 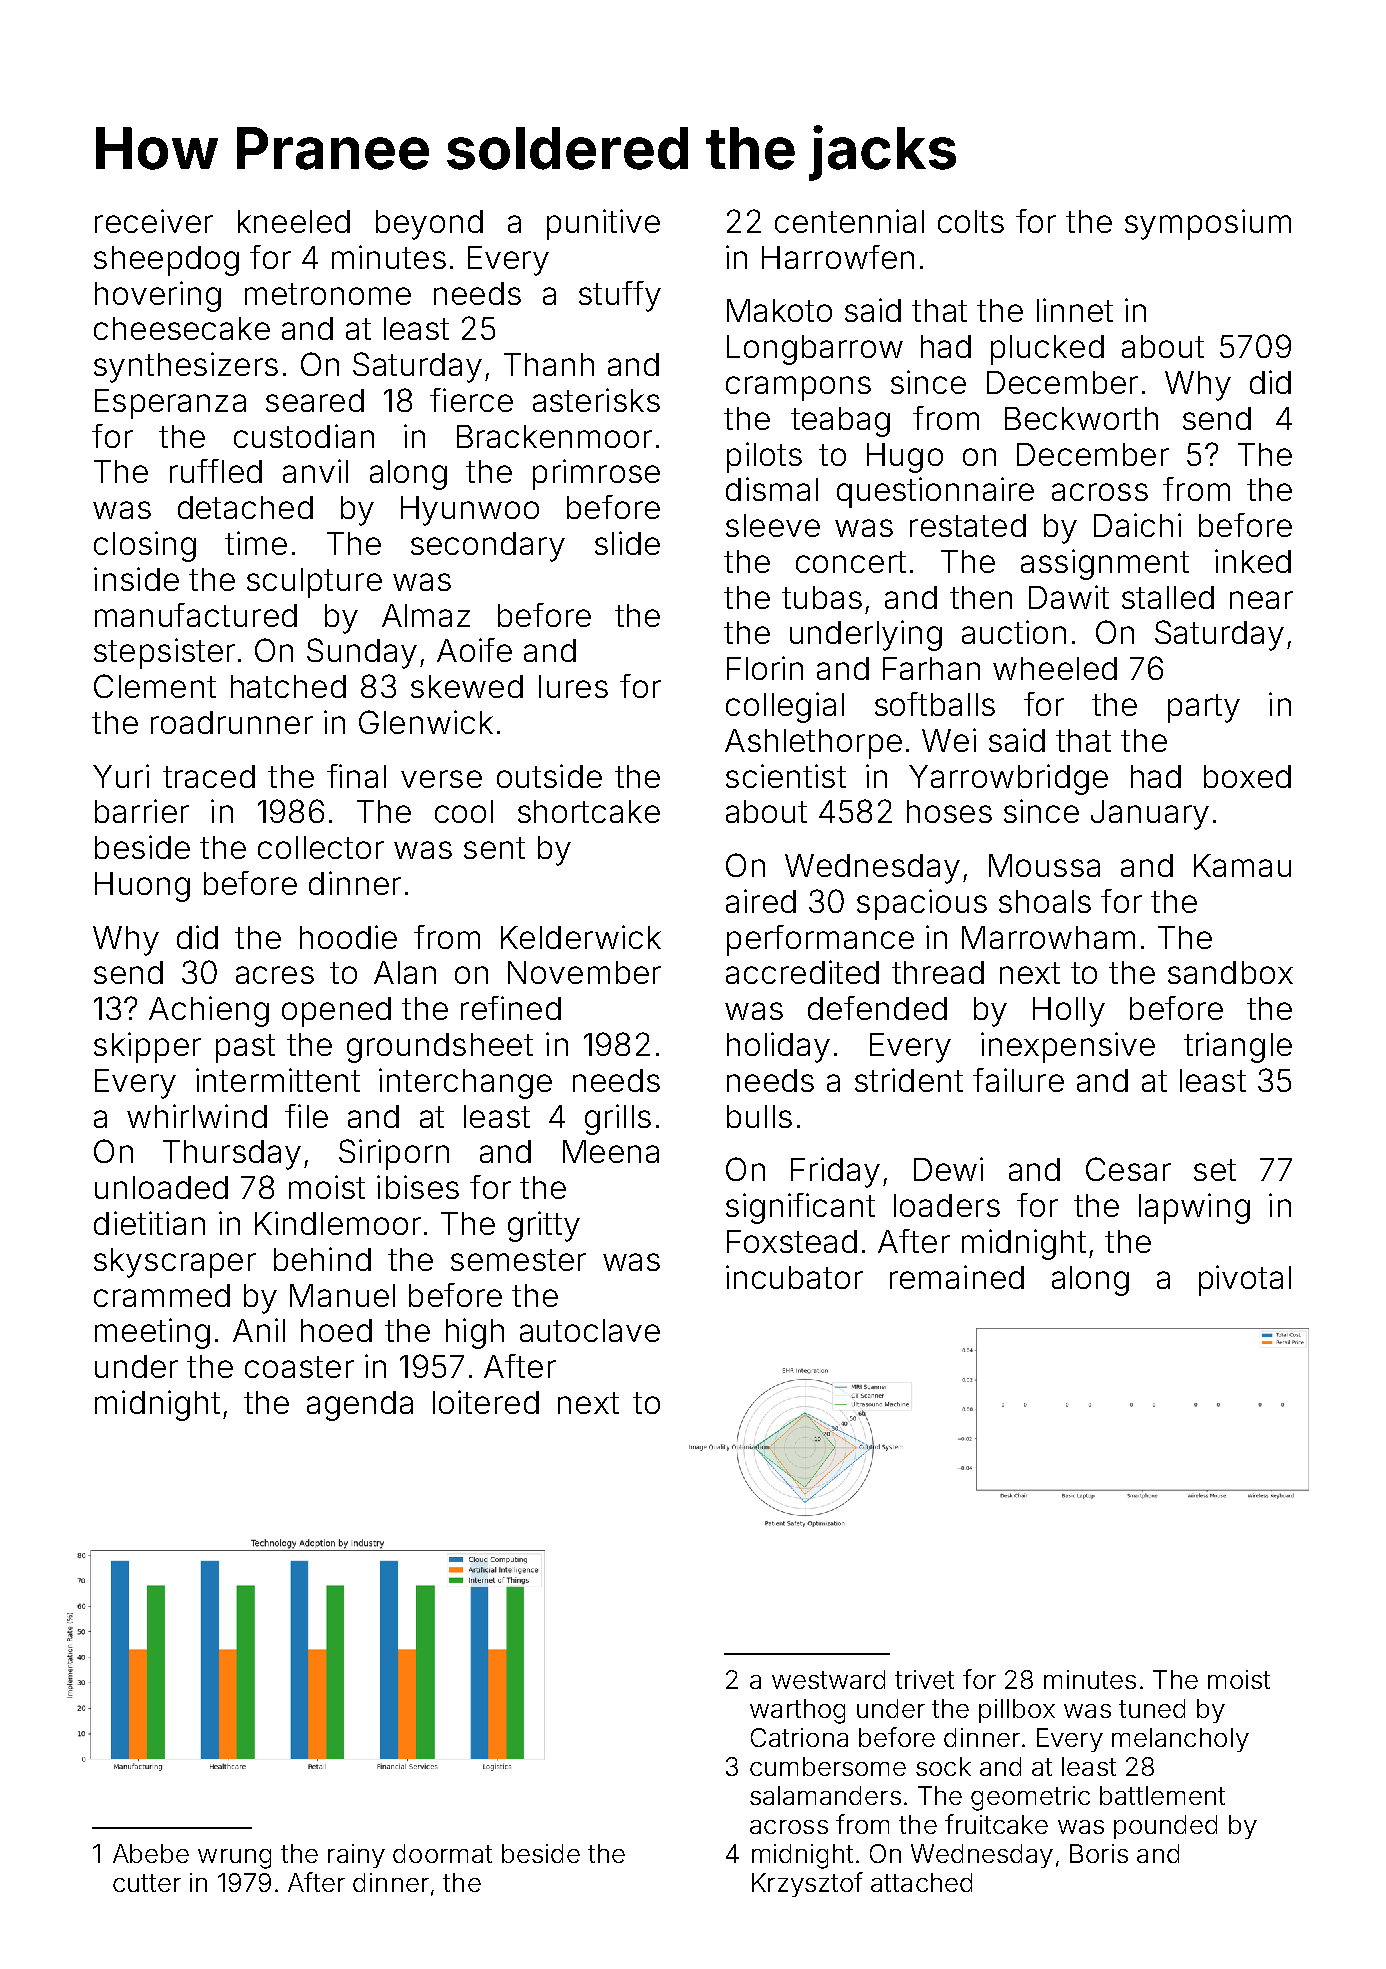 I want to click on scientist, so click(x=786, y=776).
